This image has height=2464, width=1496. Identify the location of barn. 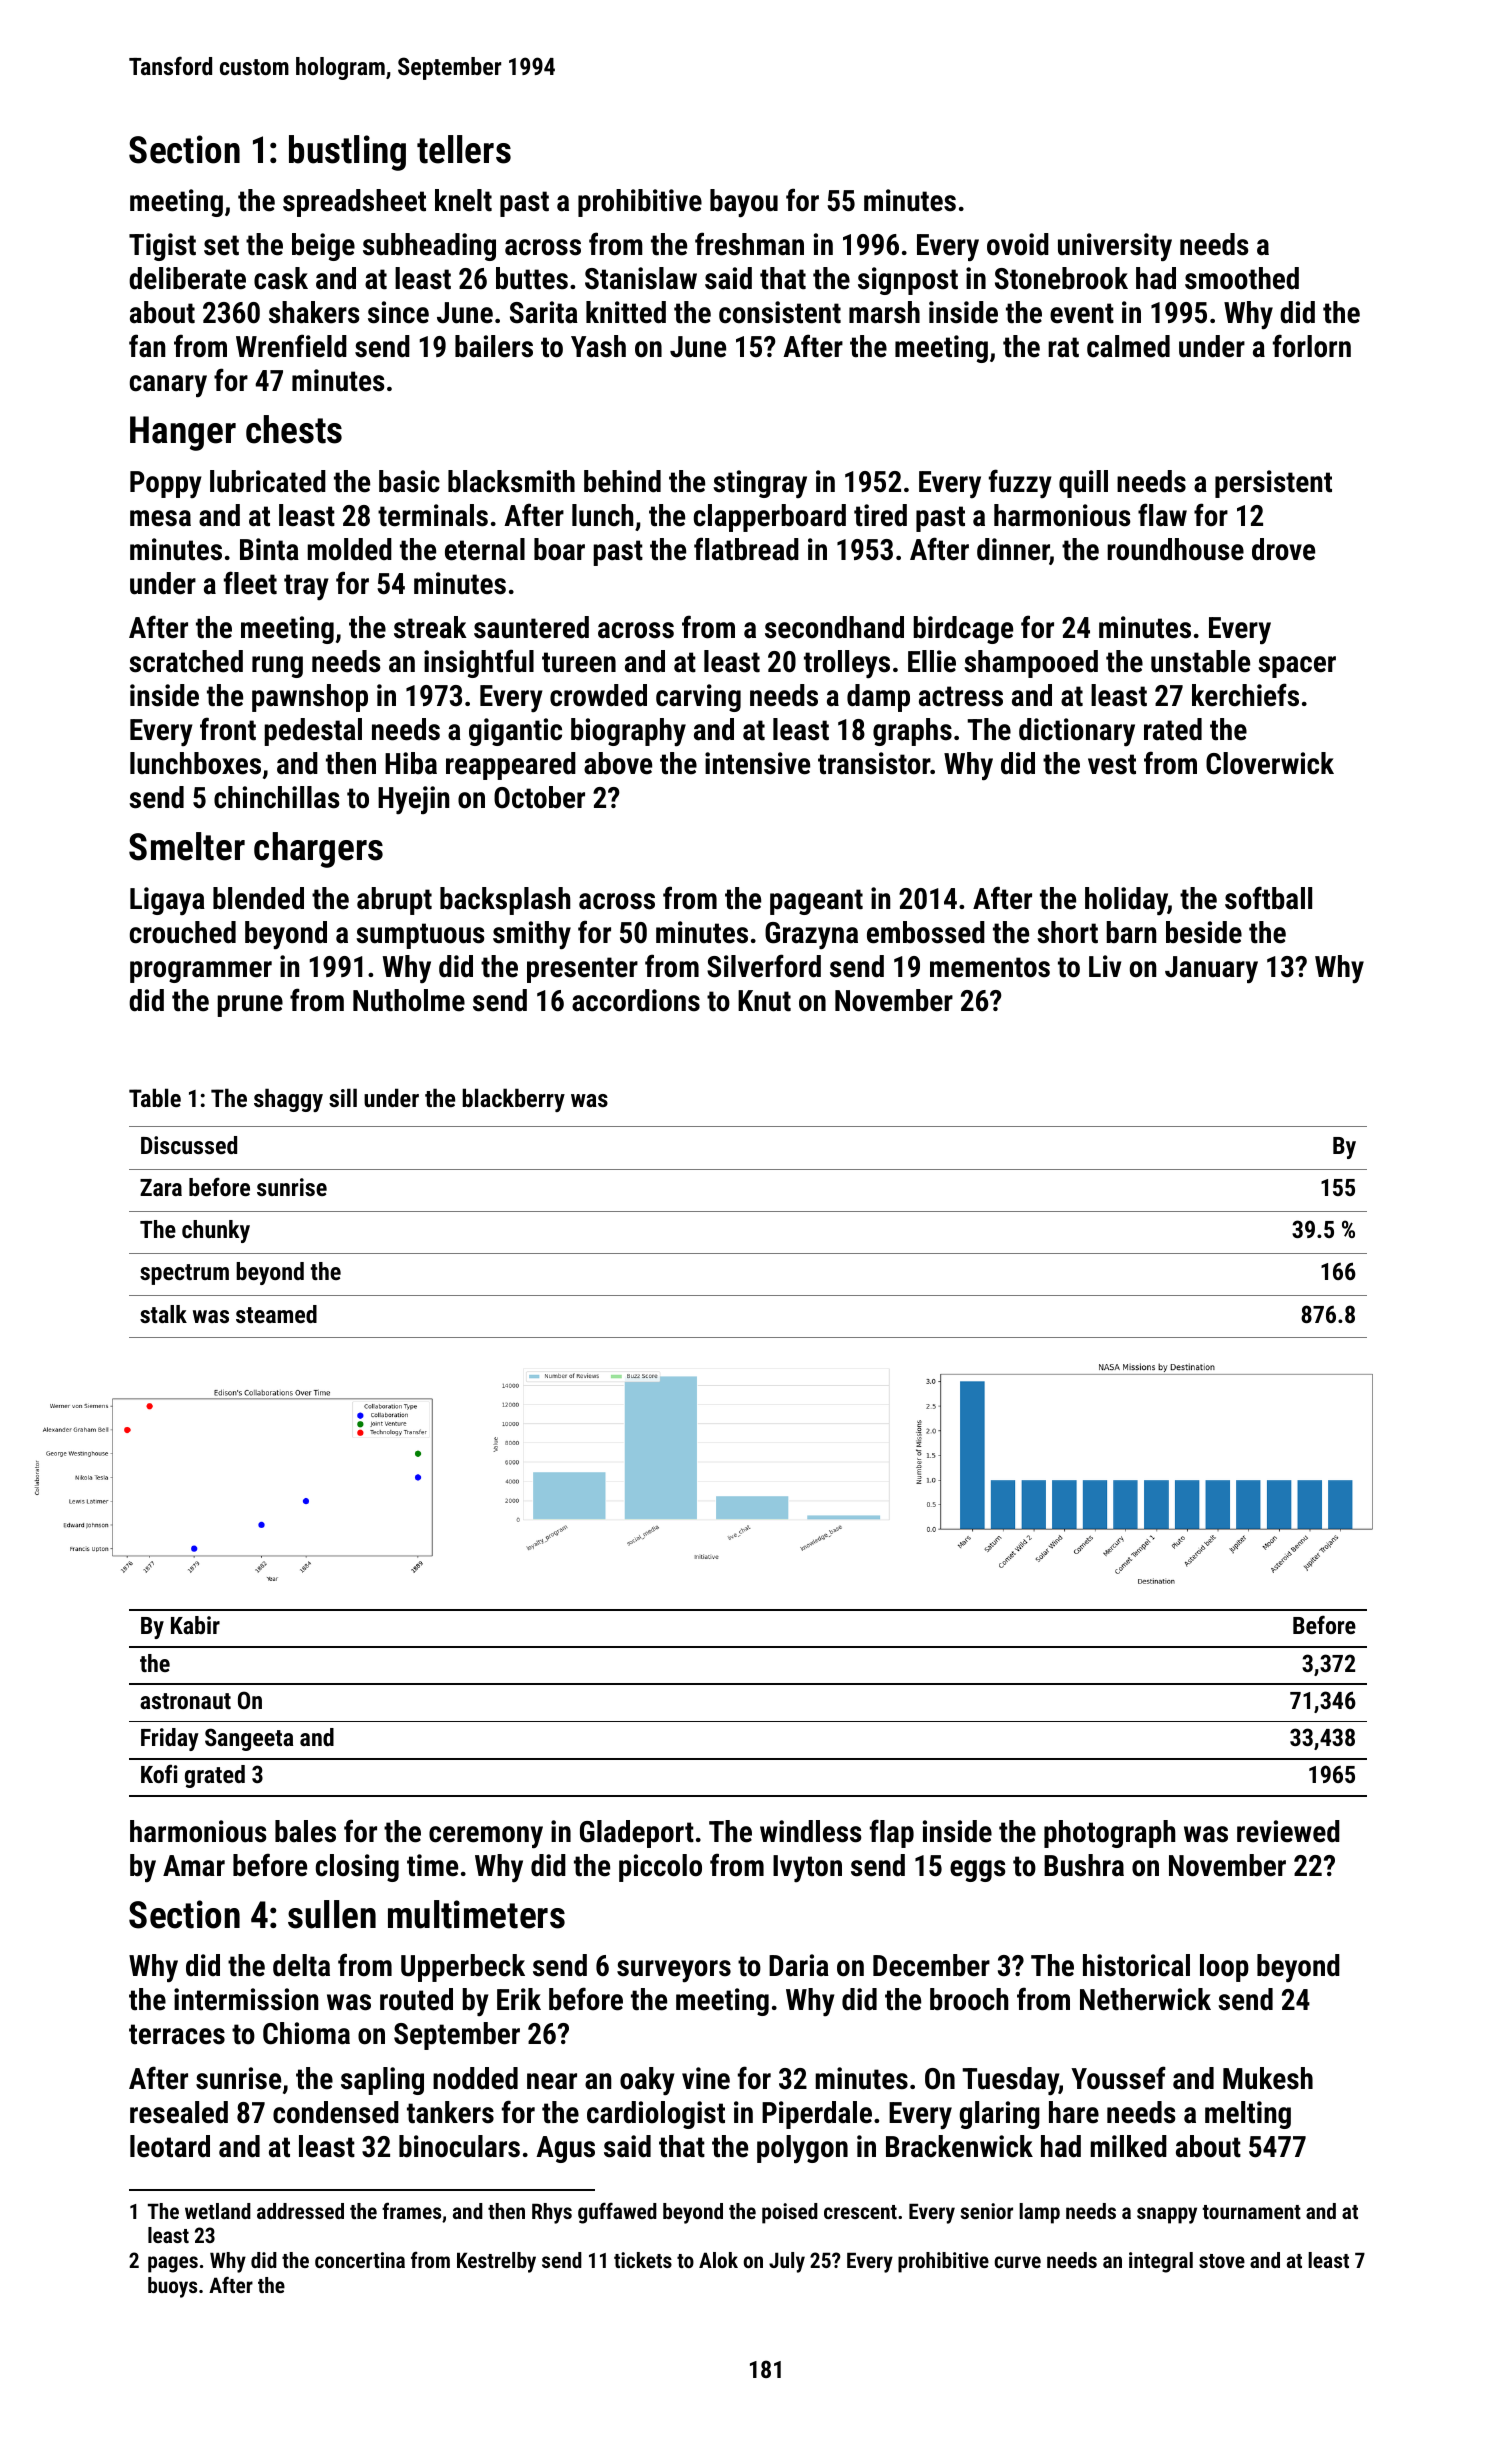
(1131, 932).
